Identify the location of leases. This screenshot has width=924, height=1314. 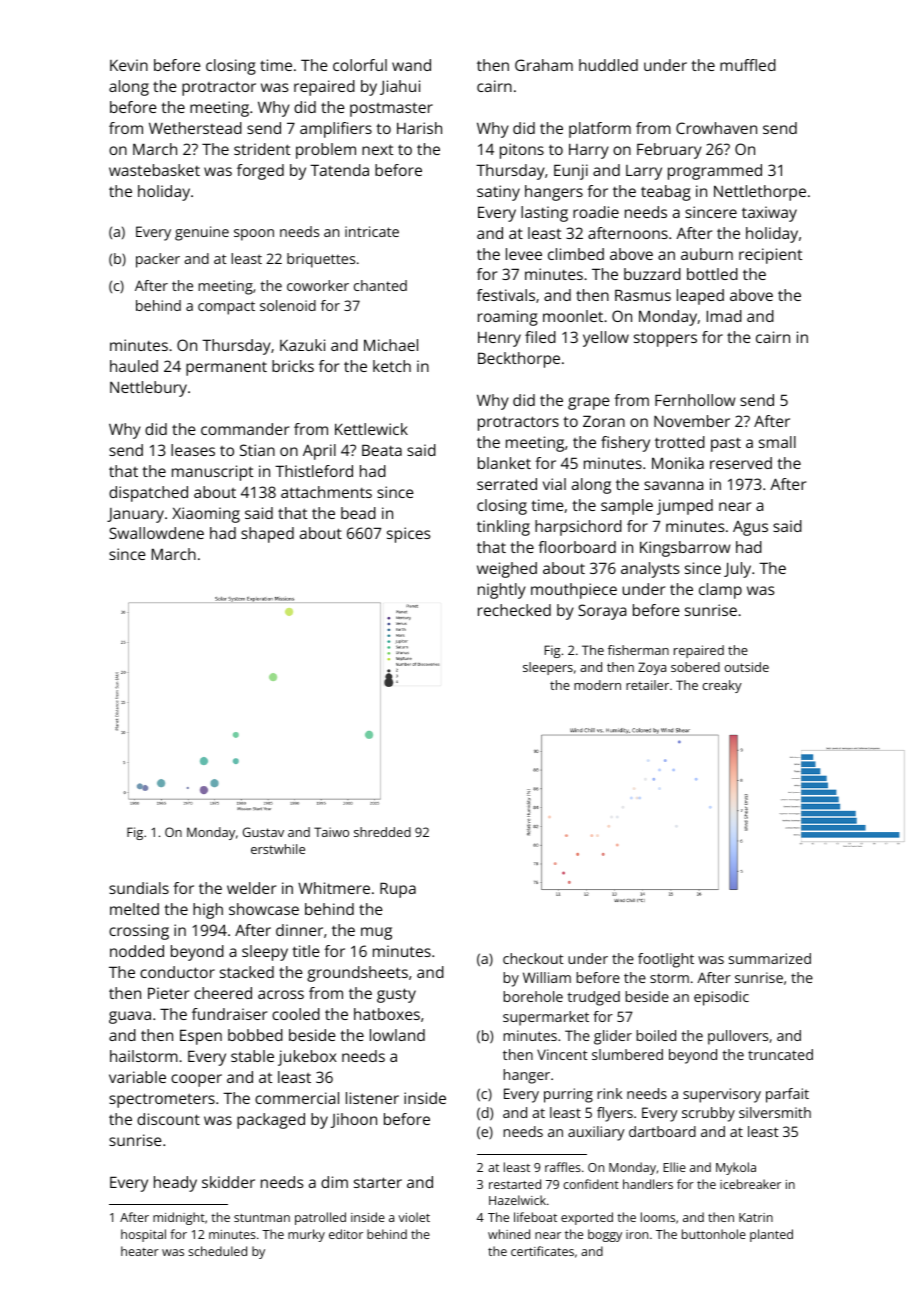
(193, 450).
